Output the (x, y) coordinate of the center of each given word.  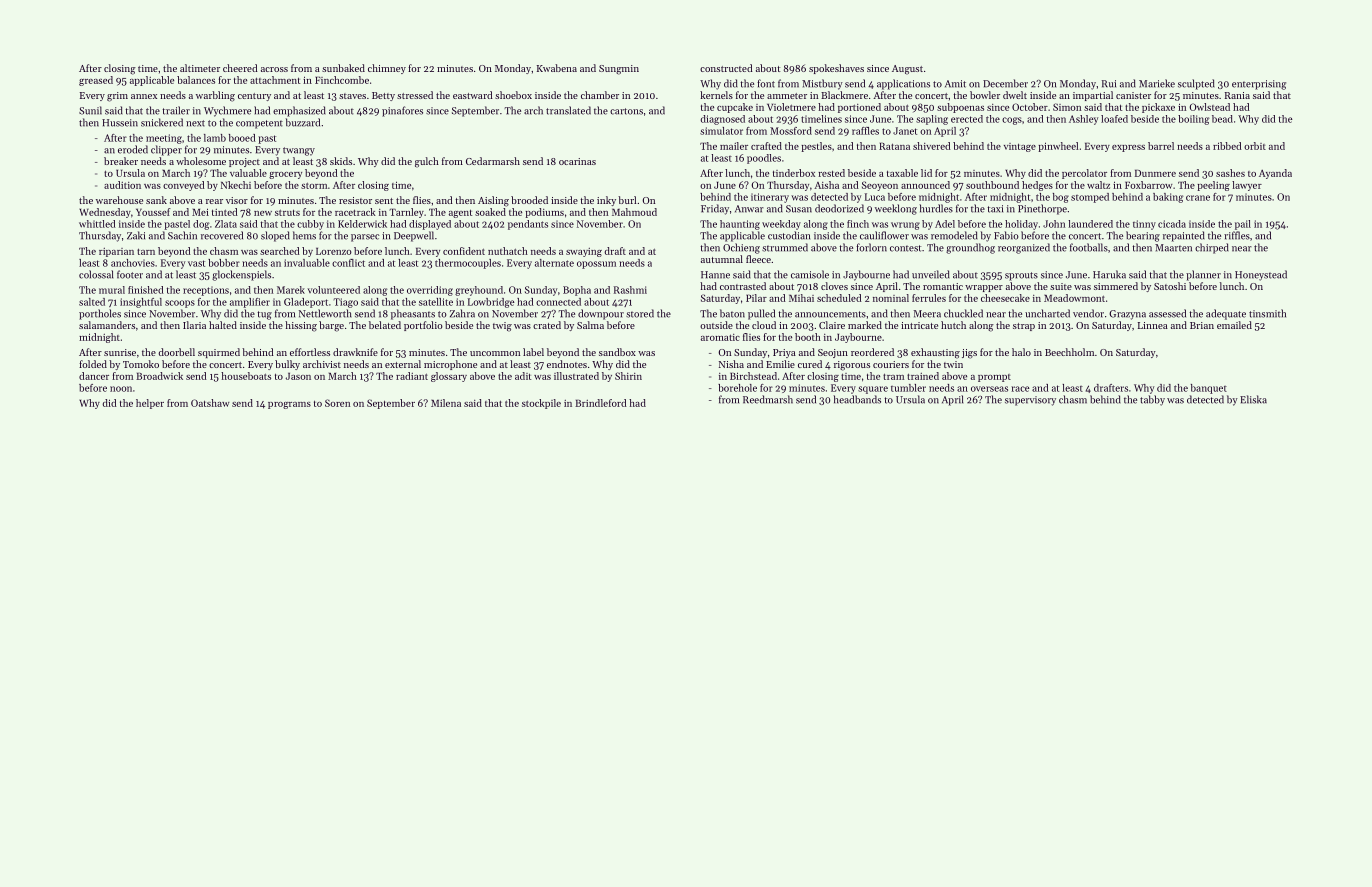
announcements (830, 314)
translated (568, 110)
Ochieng (741, 248)
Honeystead (1261, 275)
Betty (383, 96)
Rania (1237, 95)
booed (242, 138)
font (766, 83)
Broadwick (159, 376)
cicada (1172, 224)
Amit (955, 84)
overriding (430, 291)
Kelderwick (362, 224)
